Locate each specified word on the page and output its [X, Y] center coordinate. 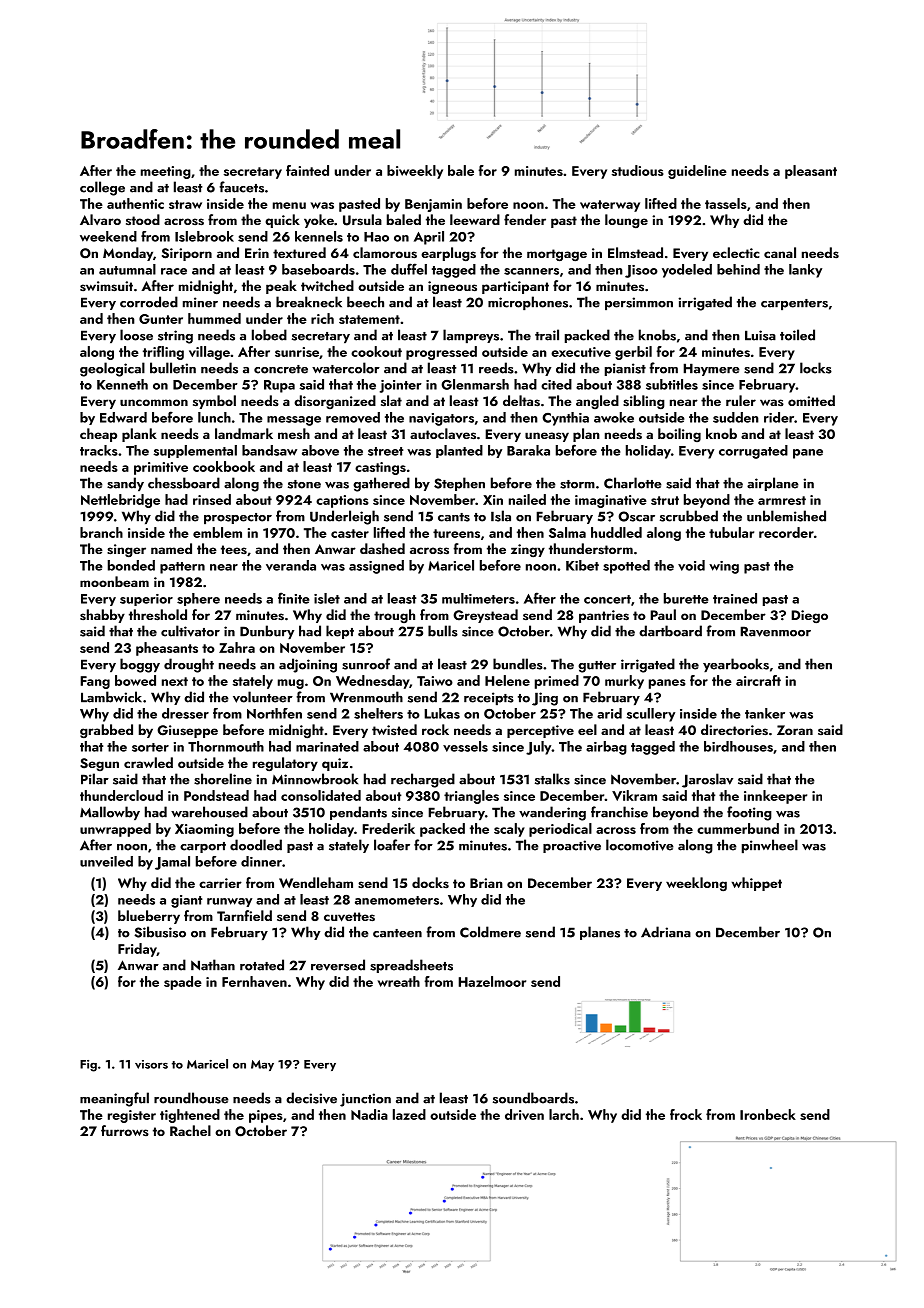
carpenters [794, 304]
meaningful [114, 1099]
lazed [409, 1114]
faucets [241, 187]
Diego [809, 616]
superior [146, 600]
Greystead [485, 616]
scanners [531, 271]
